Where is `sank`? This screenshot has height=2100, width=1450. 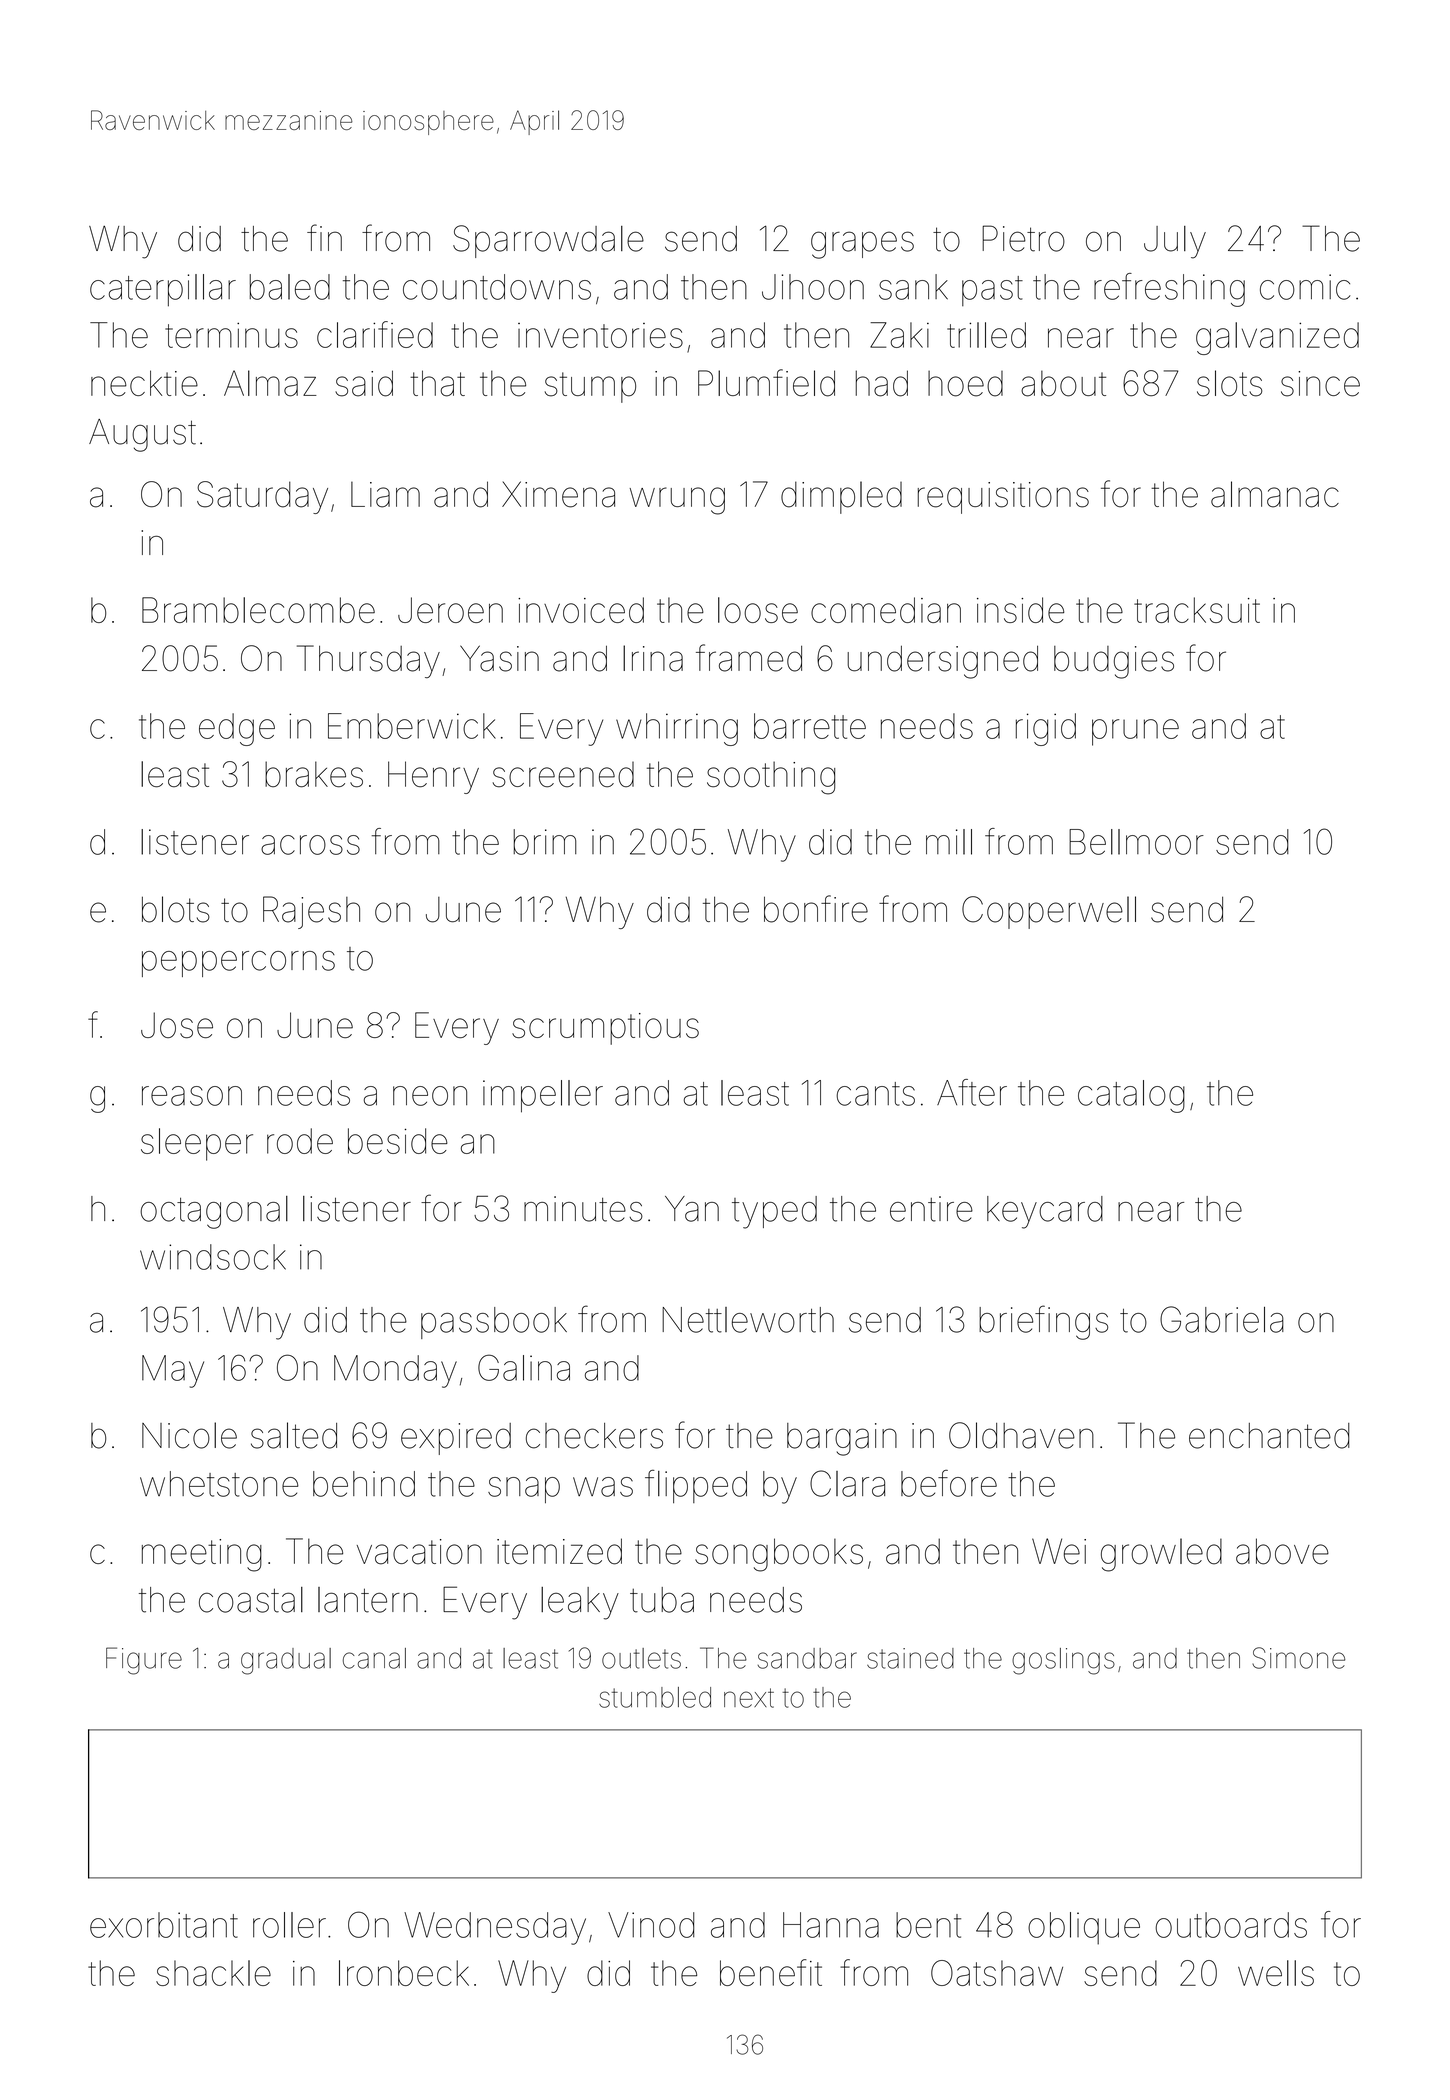
sank is located at coordinates (913, 287).
